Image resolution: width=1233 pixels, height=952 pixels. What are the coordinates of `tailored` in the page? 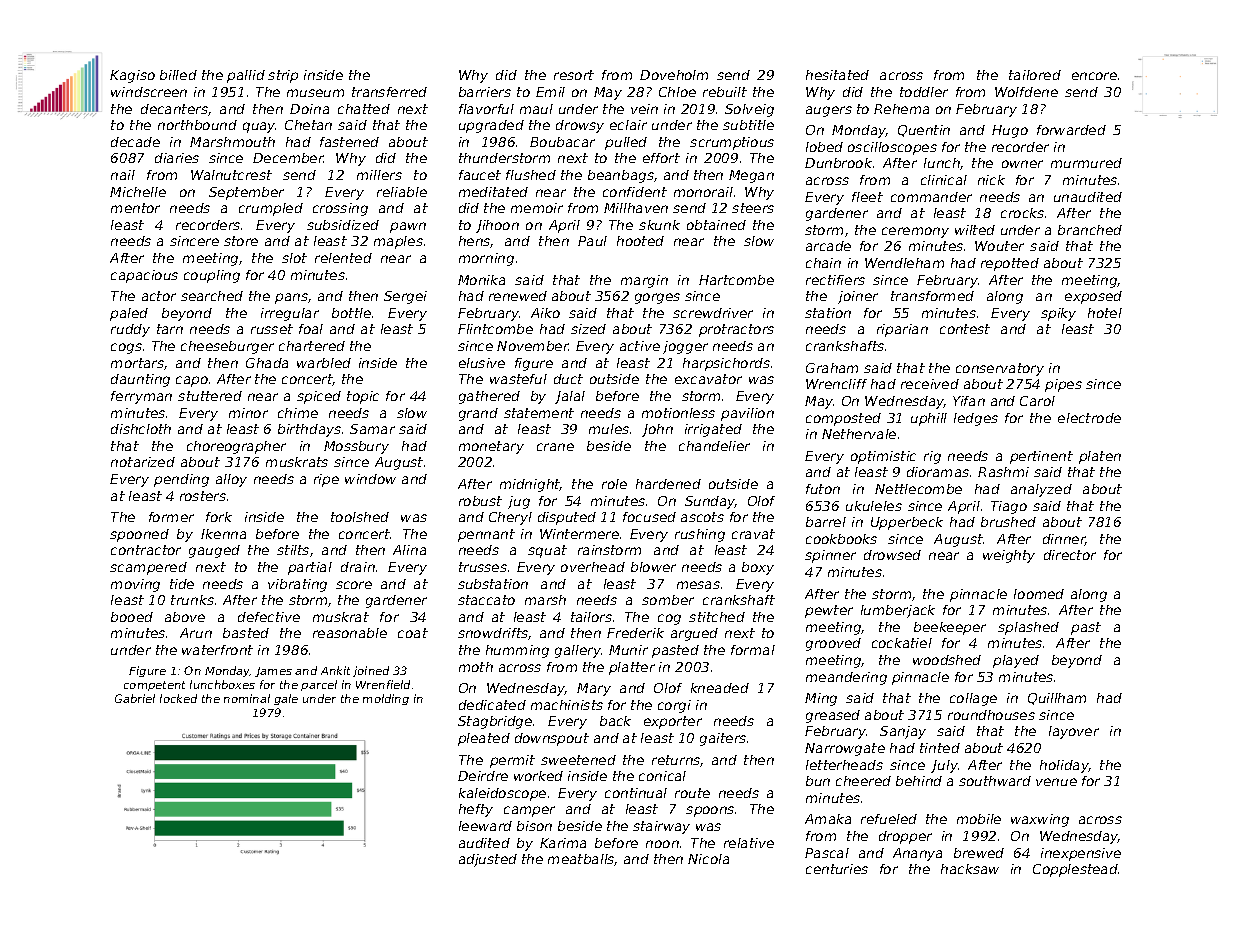 It's located at (1035, 75).
